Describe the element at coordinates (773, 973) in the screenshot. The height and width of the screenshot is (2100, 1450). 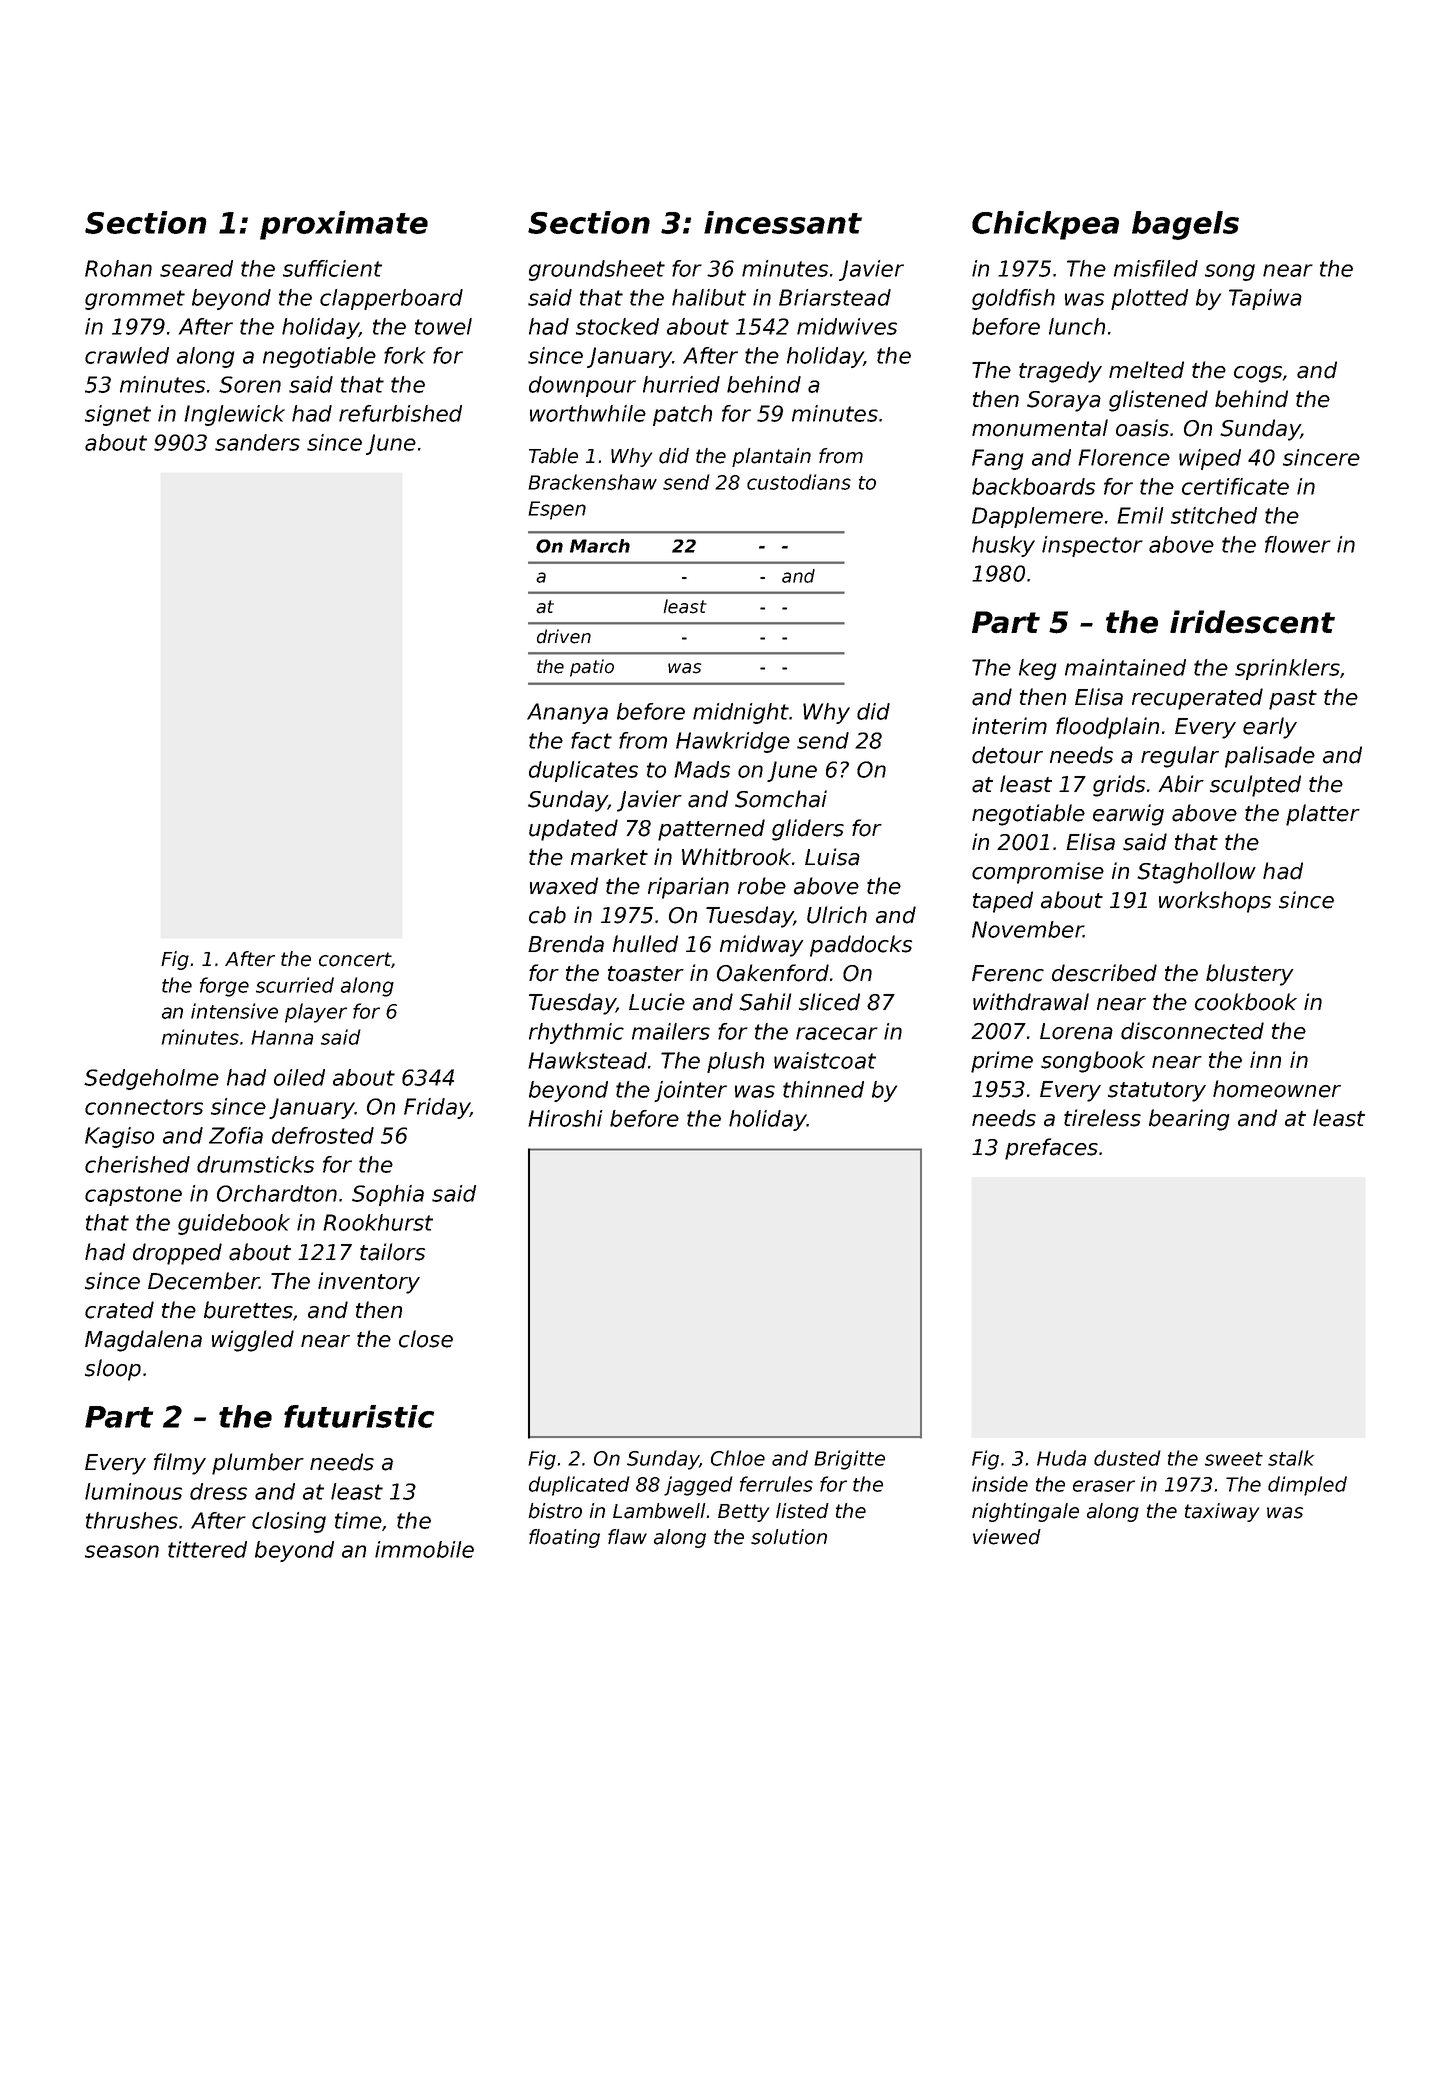
I see `Oakenford` at that location.
